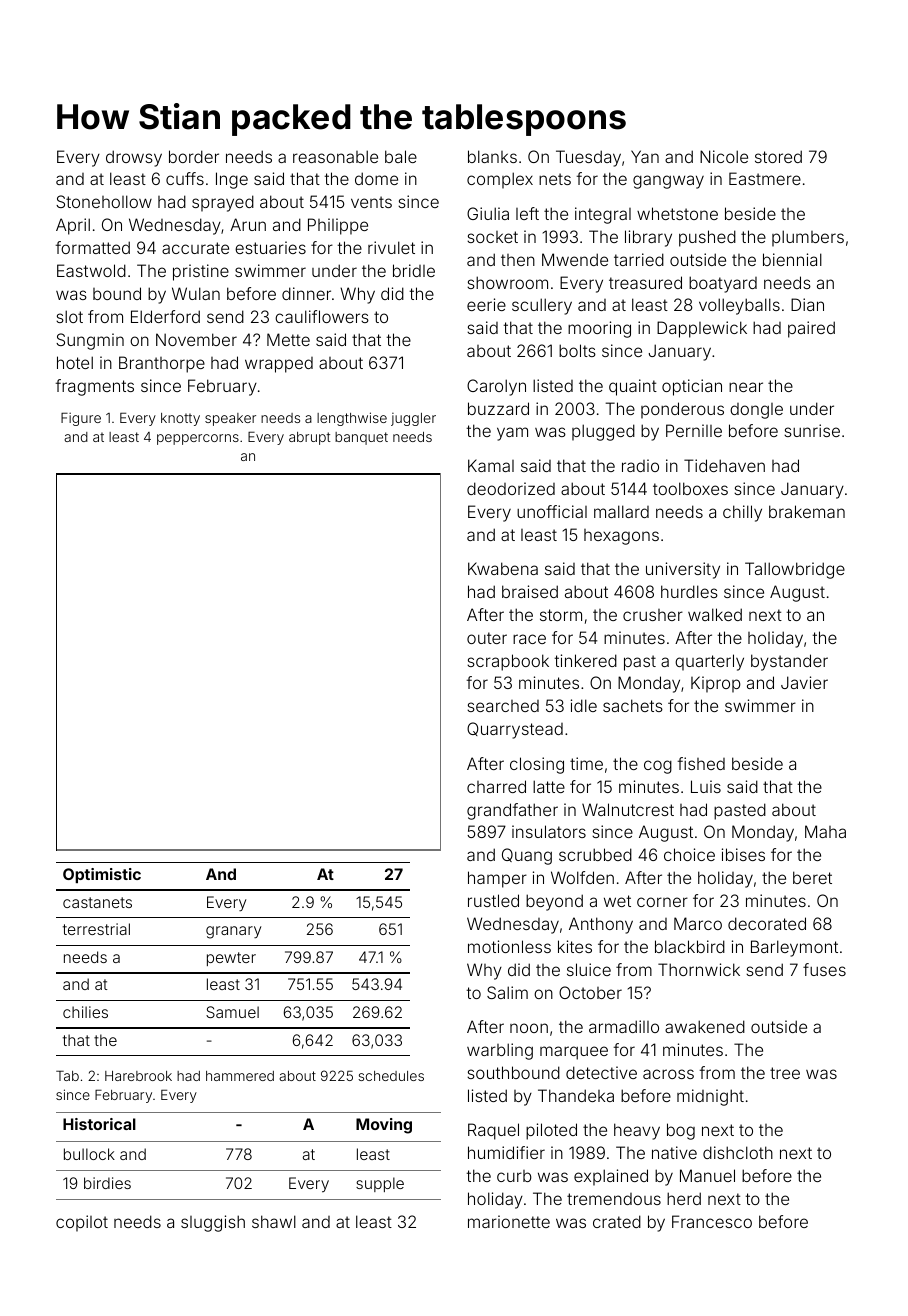  Describe the element at coordinates (102, 875) in the document. I see `Optimistic` at that location.
